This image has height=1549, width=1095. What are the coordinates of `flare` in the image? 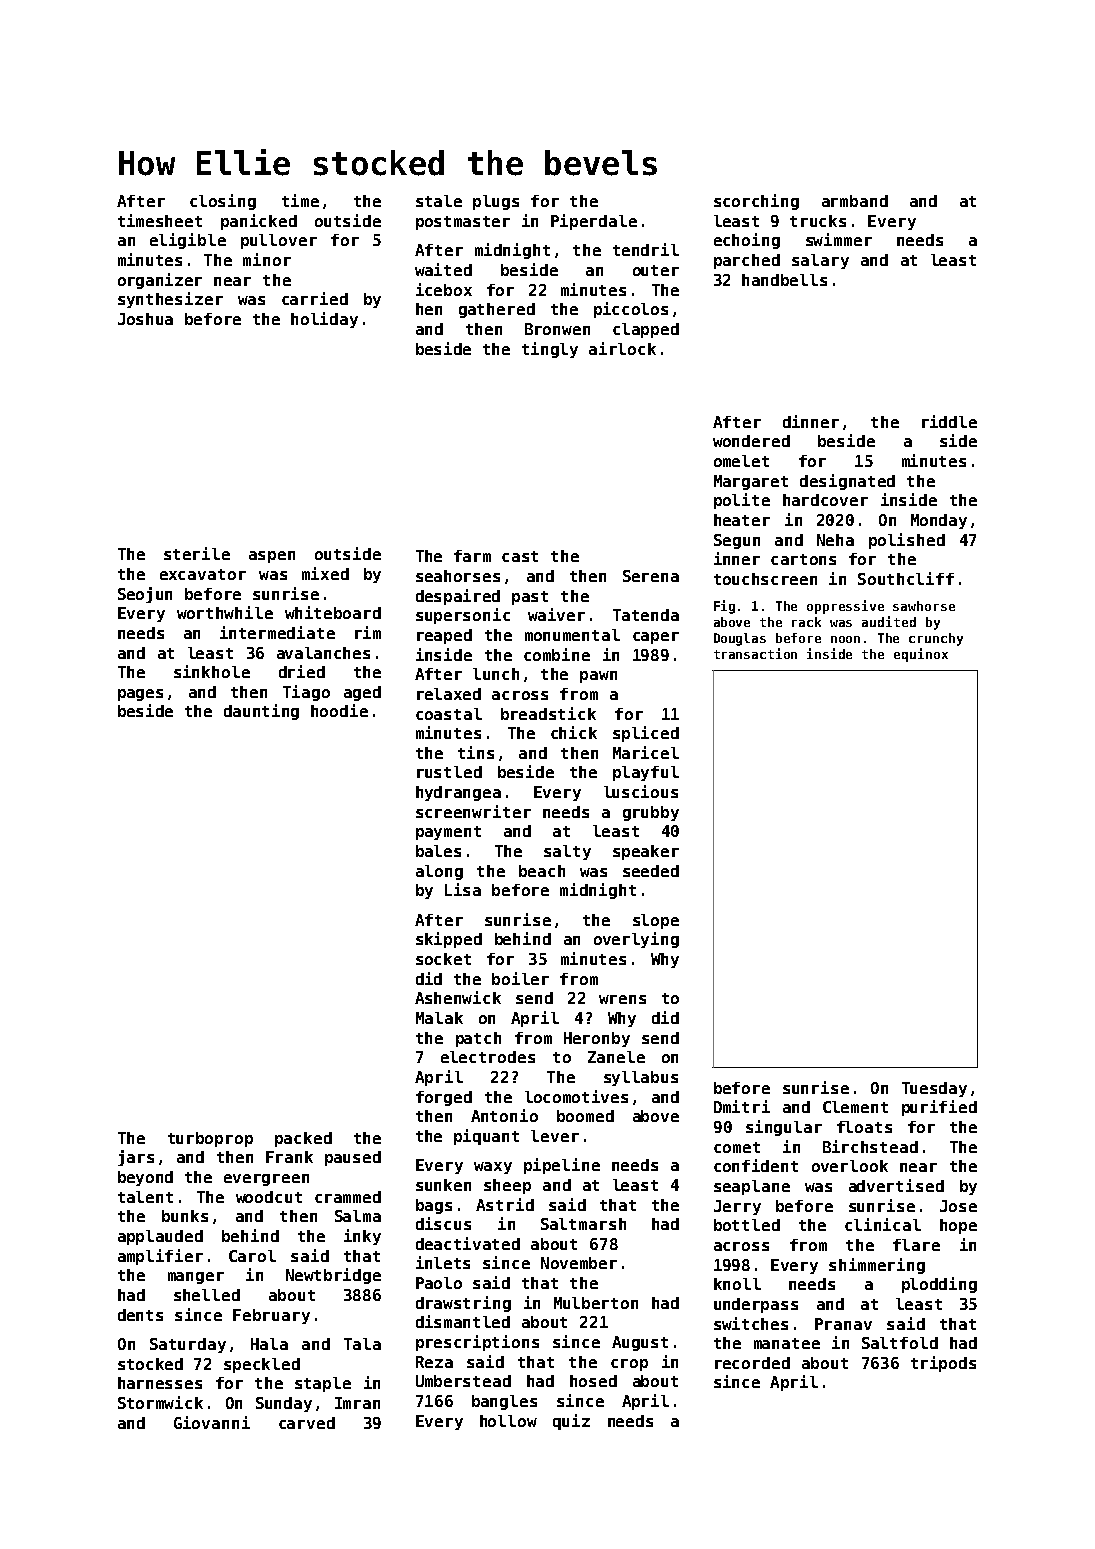 It's located at (916, 1245).
